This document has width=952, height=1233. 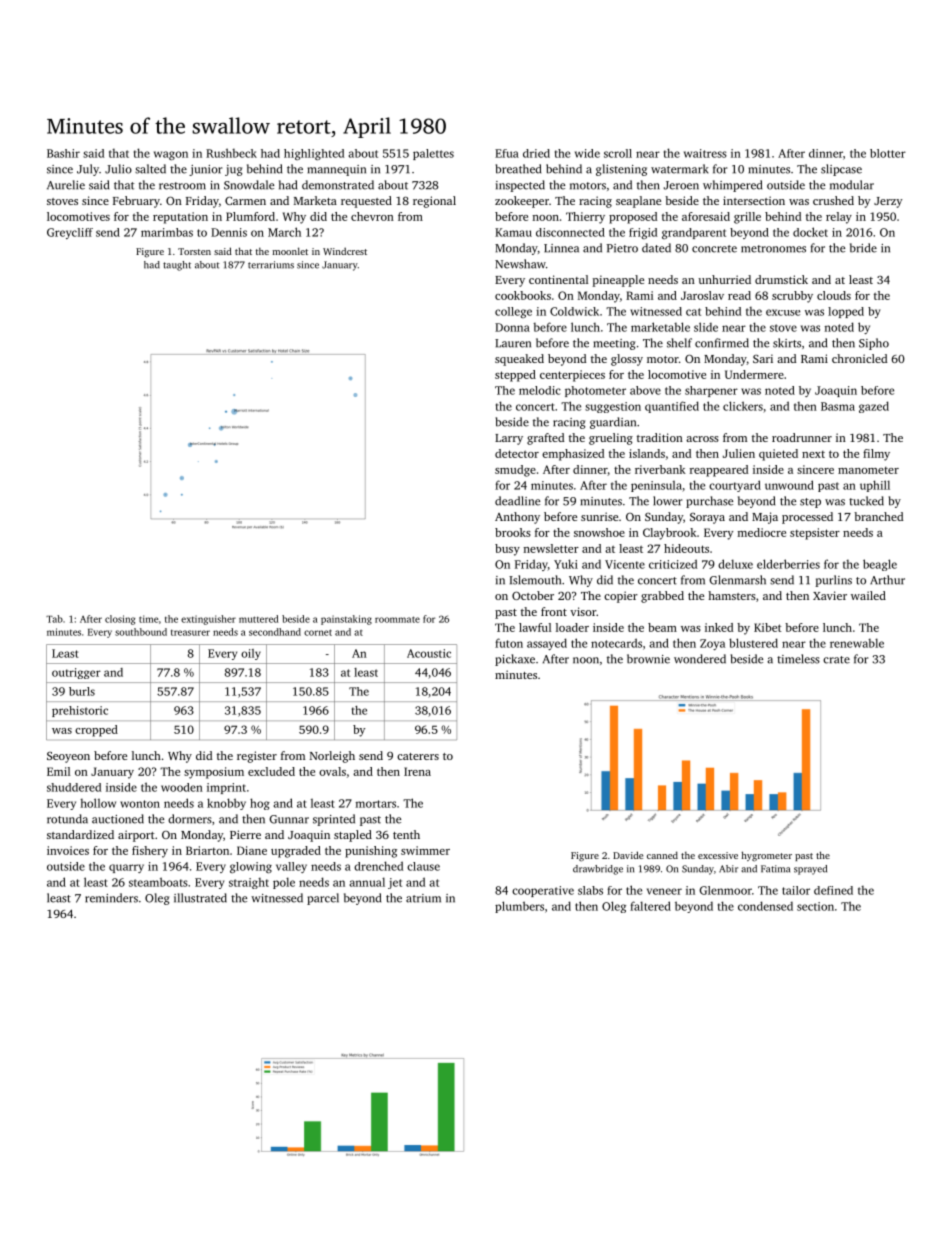 What do you see at coordinates (719, 471) in the document?
I see `reappeared` at bounding box center [719, 471].
